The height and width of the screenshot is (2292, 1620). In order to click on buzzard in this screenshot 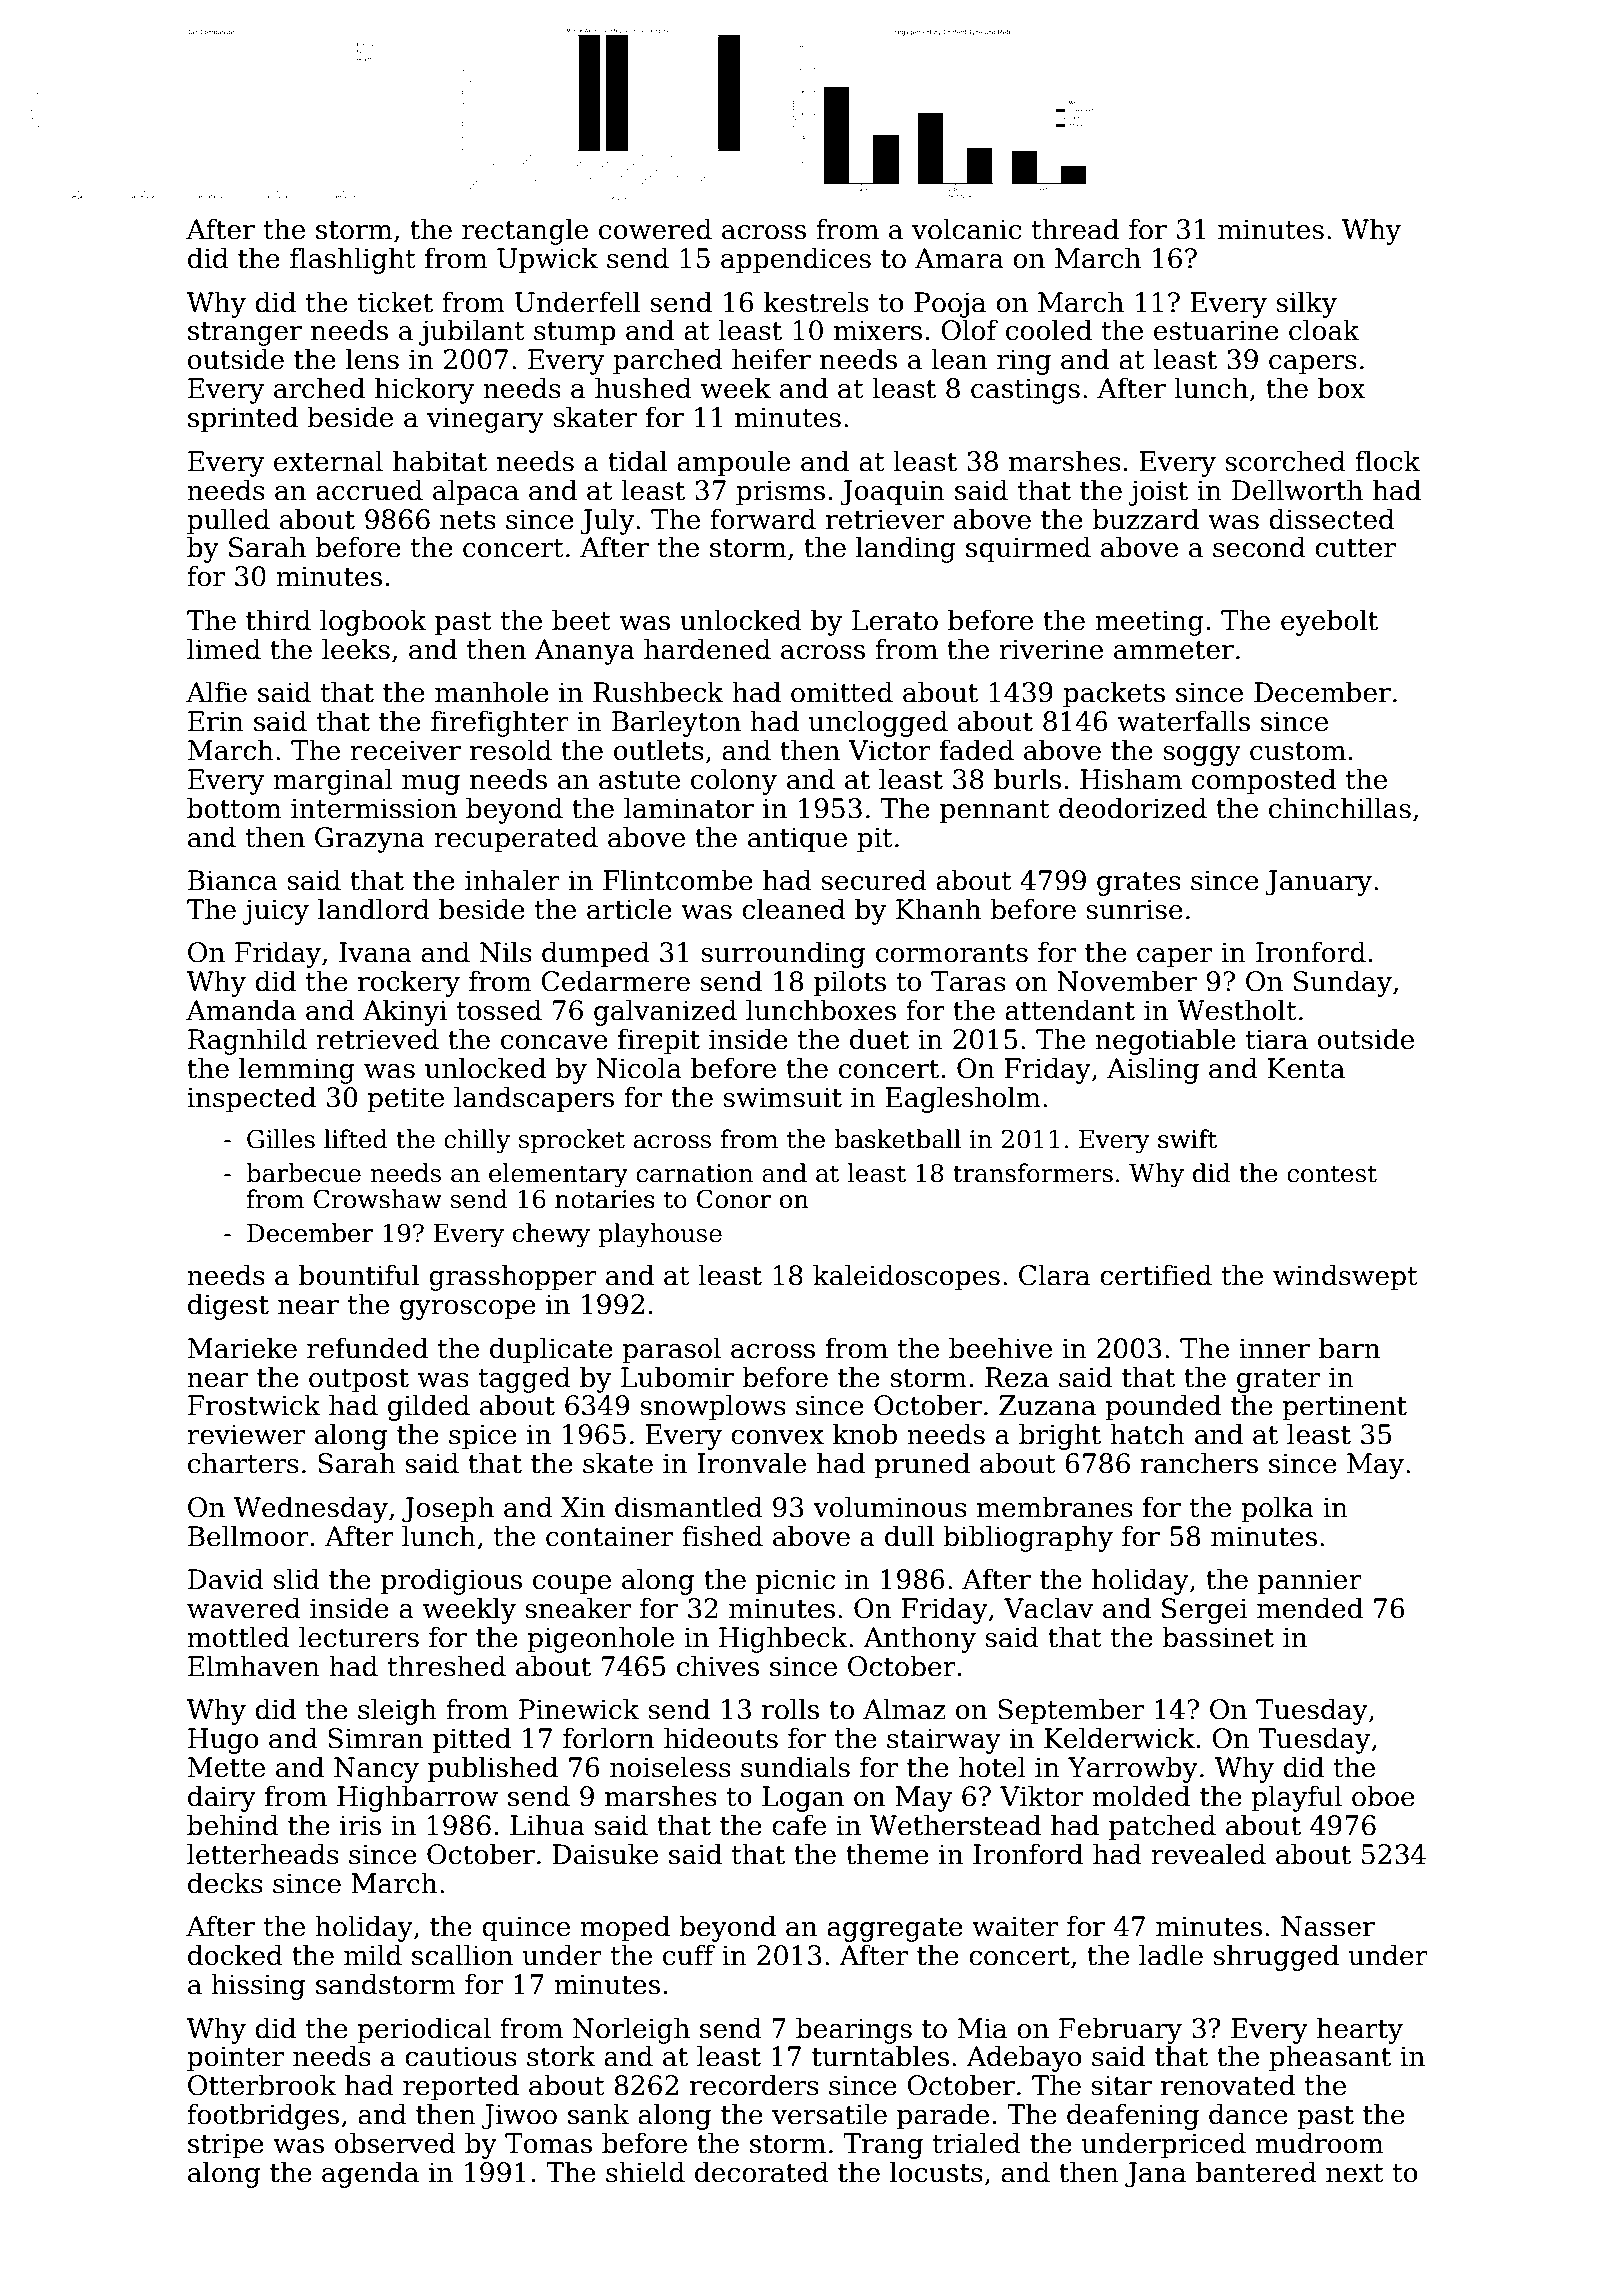, I will do `click(1145, 519)`.
